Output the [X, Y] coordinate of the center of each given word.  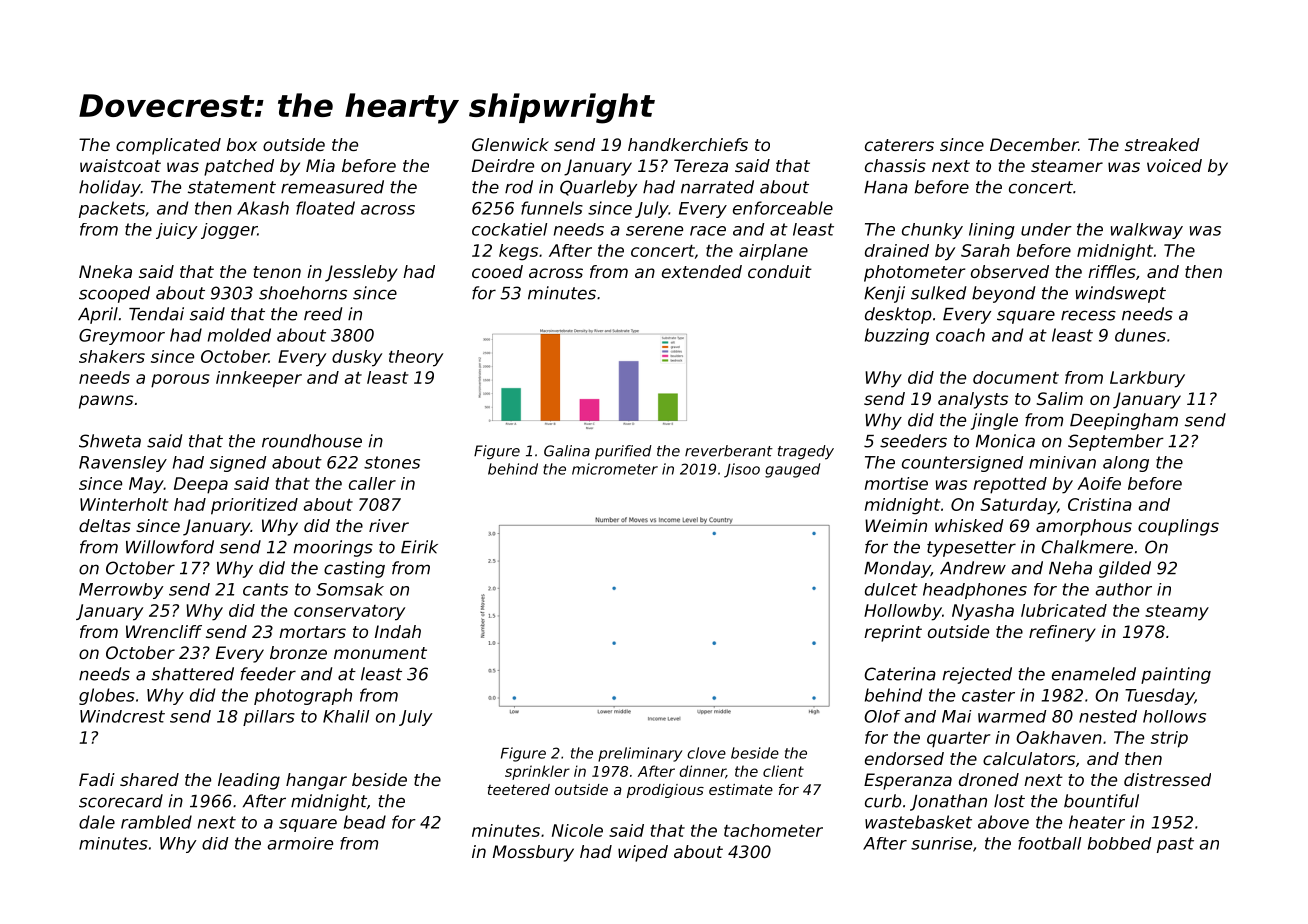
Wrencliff [164, 631]
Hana [886, 187]
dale [97, 822]
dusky [357, 358]
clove [706, 753]
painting [1176, 675]
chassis [895, 165]
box [241, 144]
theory [416, 358]
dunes [1140, 335]
